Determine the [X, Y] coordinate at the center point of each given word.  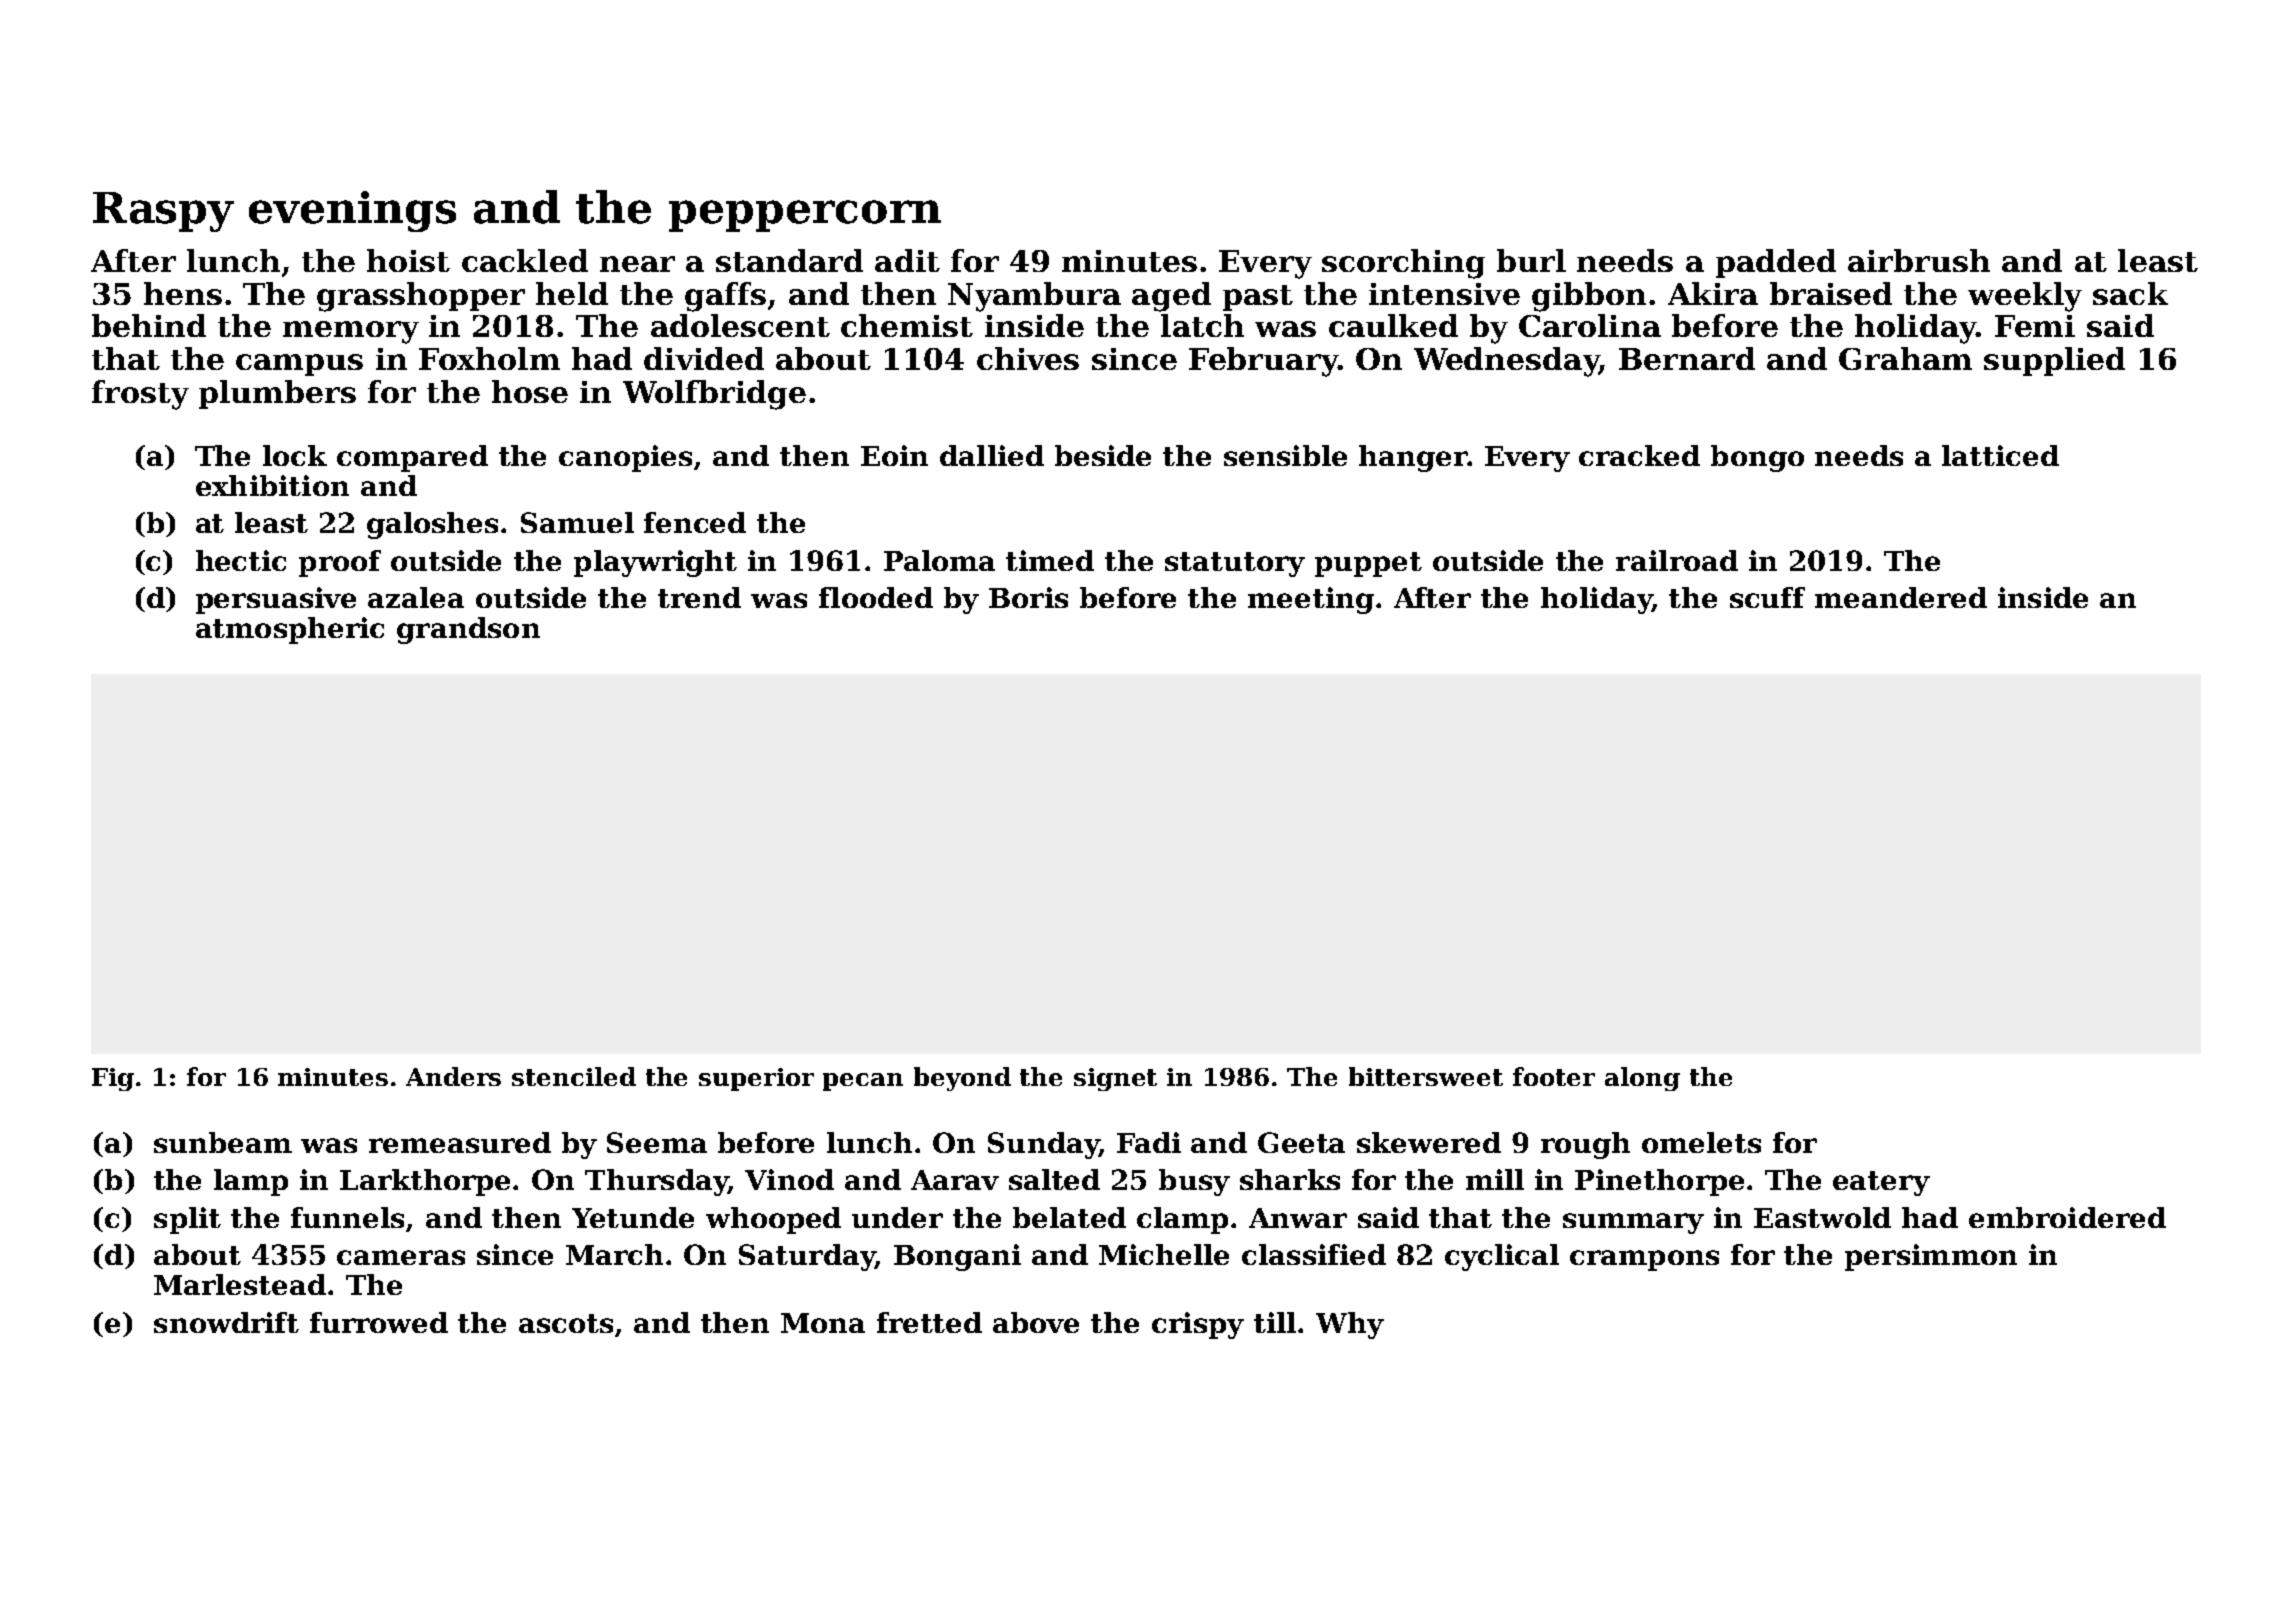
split [187, 1220]
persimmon [1931, 1257]
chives [1028, 358]
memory [351, 332]
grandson [468, 630]
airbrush [1919, 260]
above [1036, 1322]
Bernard [1687, 358]
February [1263, 362]
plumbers [277, 394]
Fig [113, 1079]
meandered [1901, 597]
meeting [1311, 600]
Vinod [789, 1179]
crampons [1644, 1260]
